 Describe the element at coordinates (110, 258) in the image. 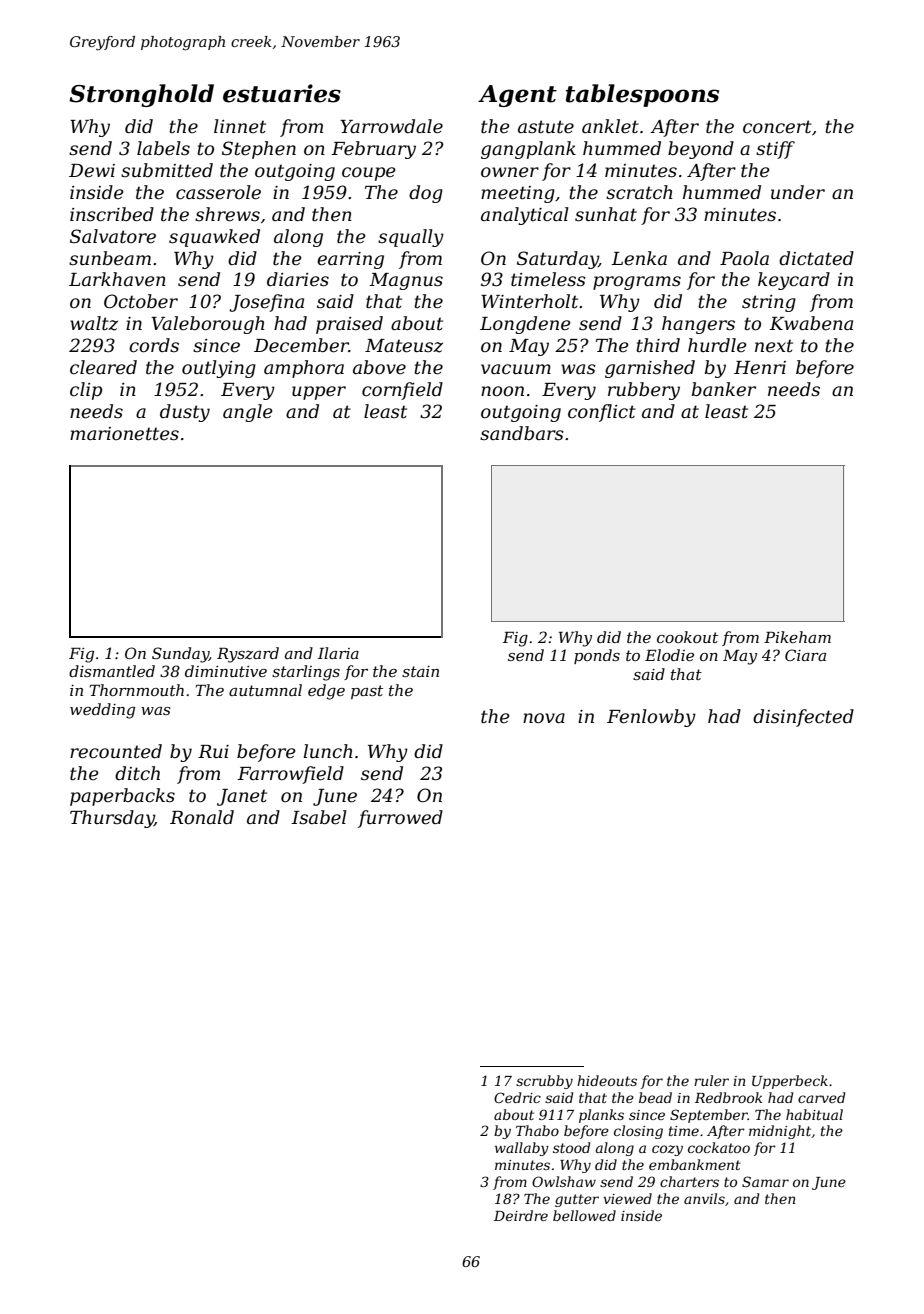

I see `sunbeam` at that location.
